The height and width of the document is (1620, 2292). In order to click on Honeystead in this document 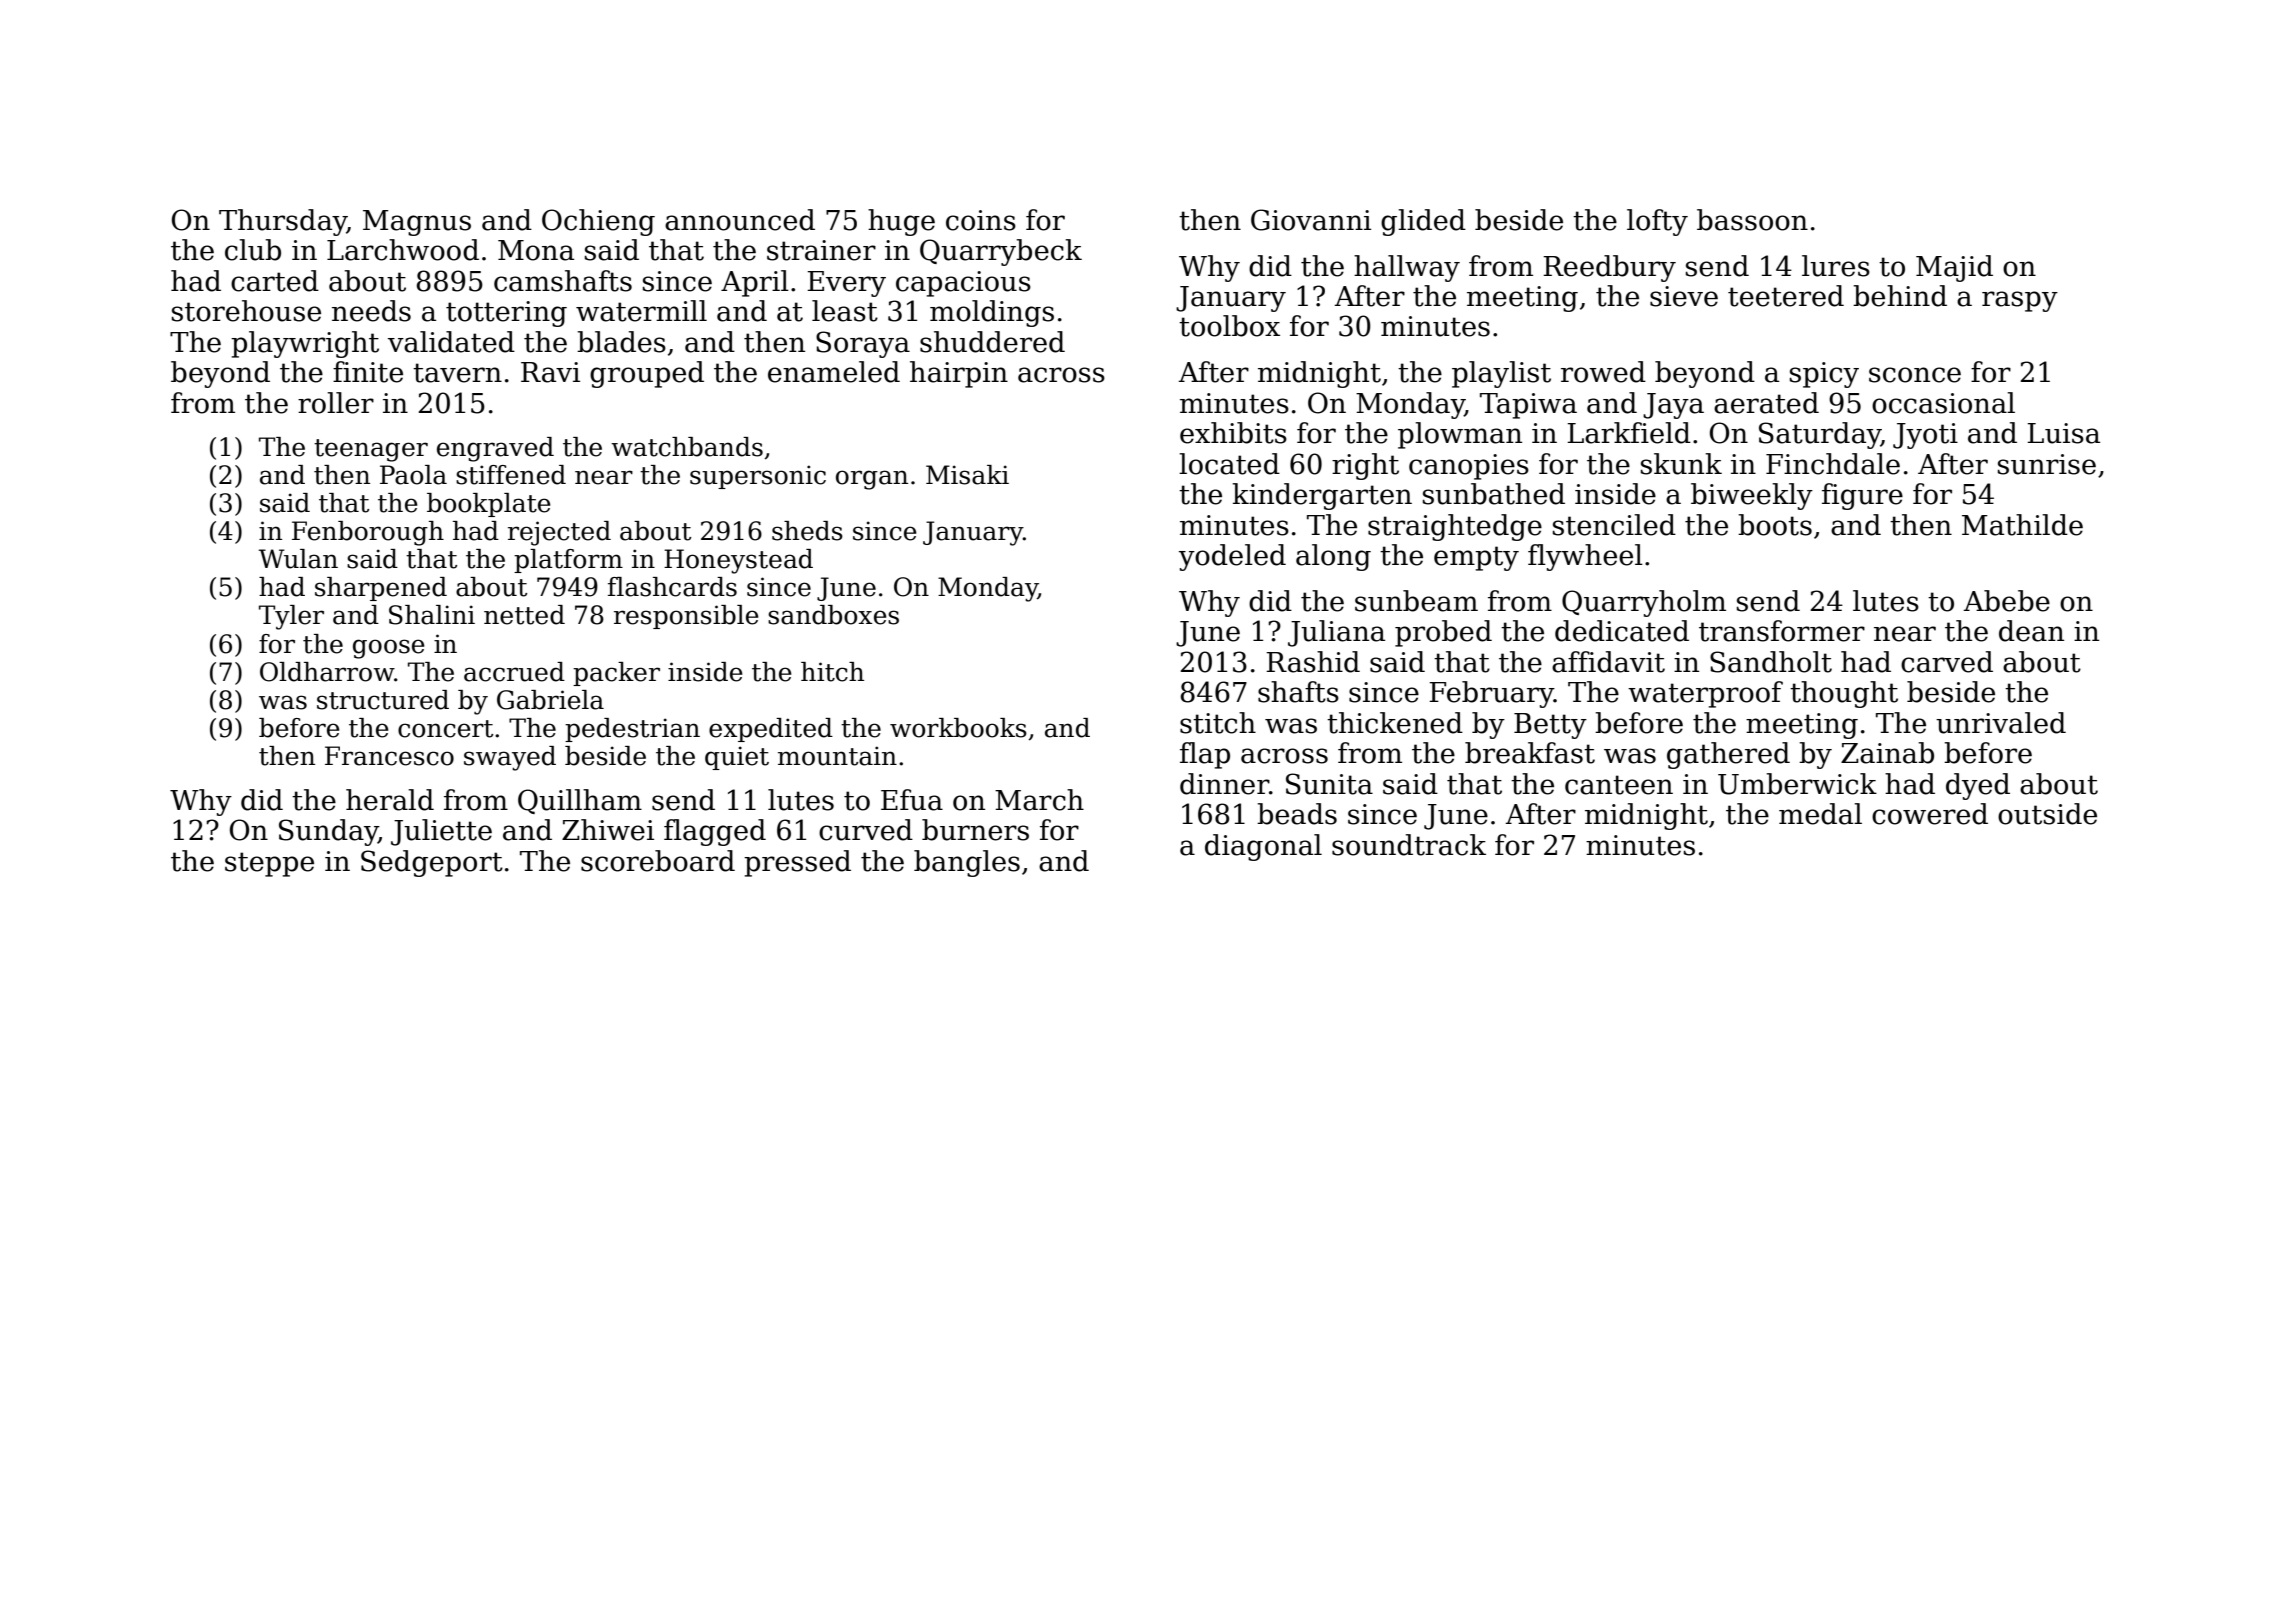, I will do `click(738, 561)`.
